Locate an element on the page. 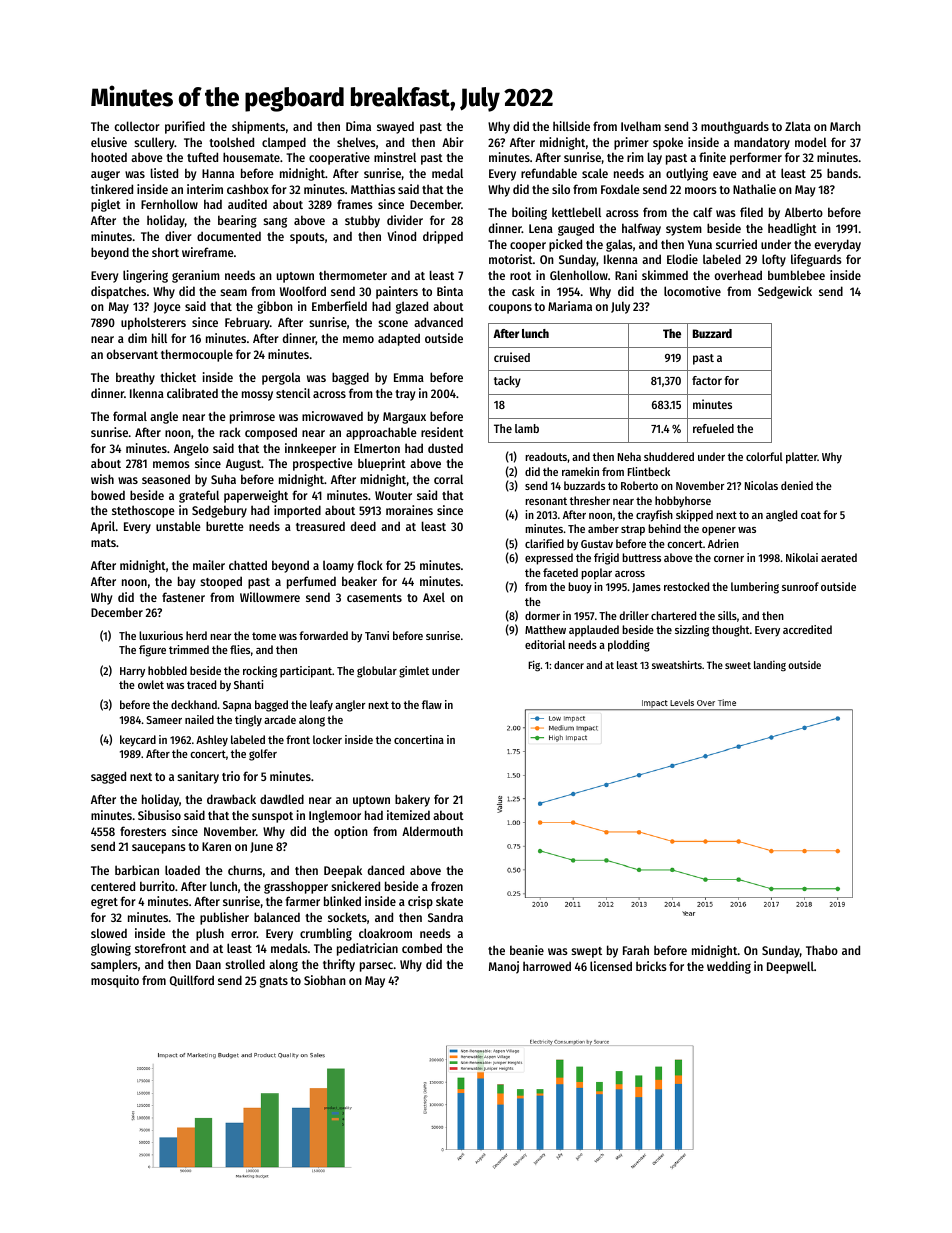 This image has height=1233, width=952. loaded is located at coordinates (182, 870).
